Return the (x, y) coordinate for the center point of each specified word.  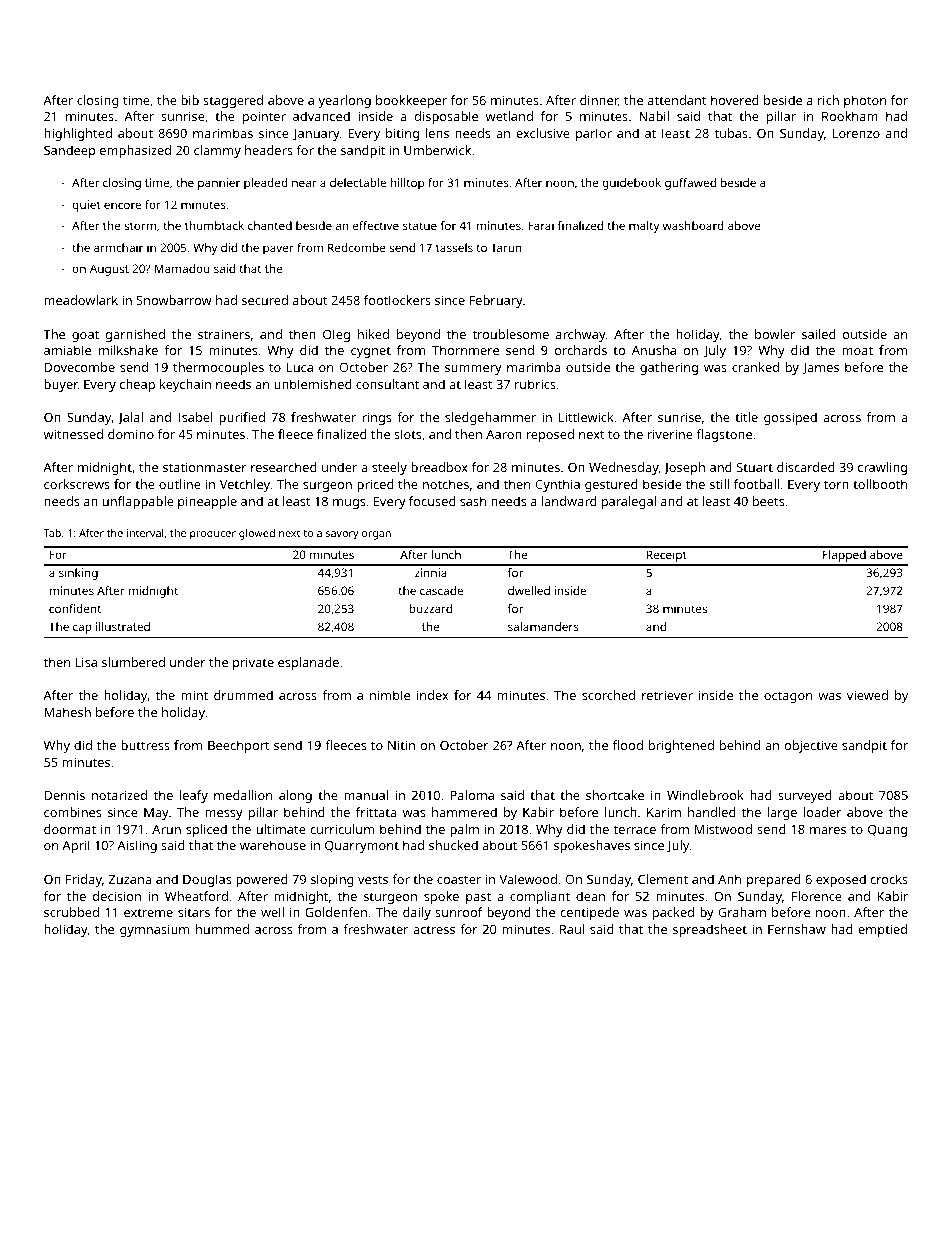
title (746, 417)
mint (194, 695)
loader (823, 812)
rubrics (535, 384)
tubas (731, 133)
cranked (755, 367)
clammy (217, 151)
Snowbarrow (174, 300)
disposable (446, 117)
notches (446, 484)
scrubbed (71, 912)
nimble (390, 695)
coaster (459, 880)
